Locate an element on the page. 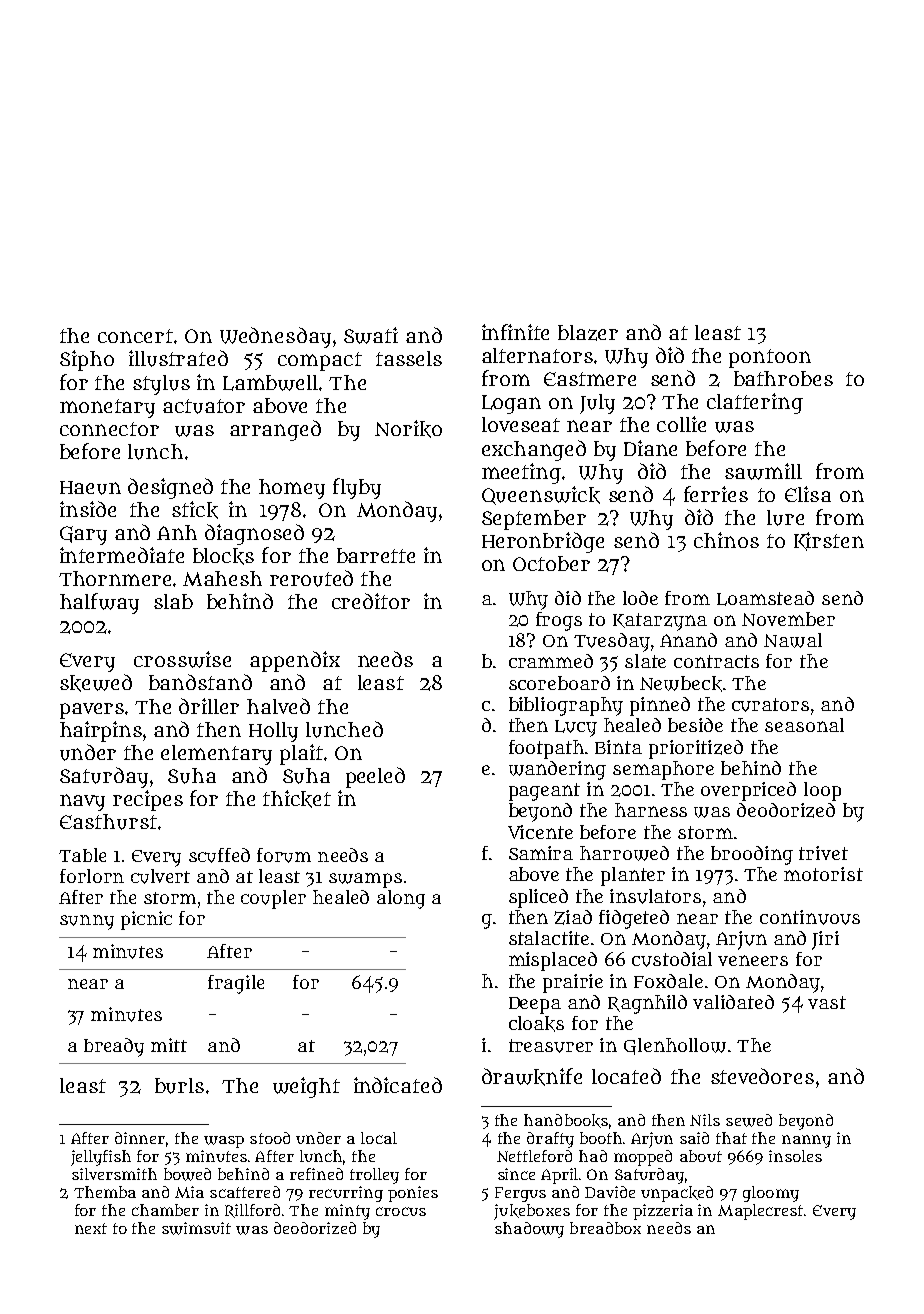 This page has width=924, height=1314. slab is located at coordinates (173, 601).
